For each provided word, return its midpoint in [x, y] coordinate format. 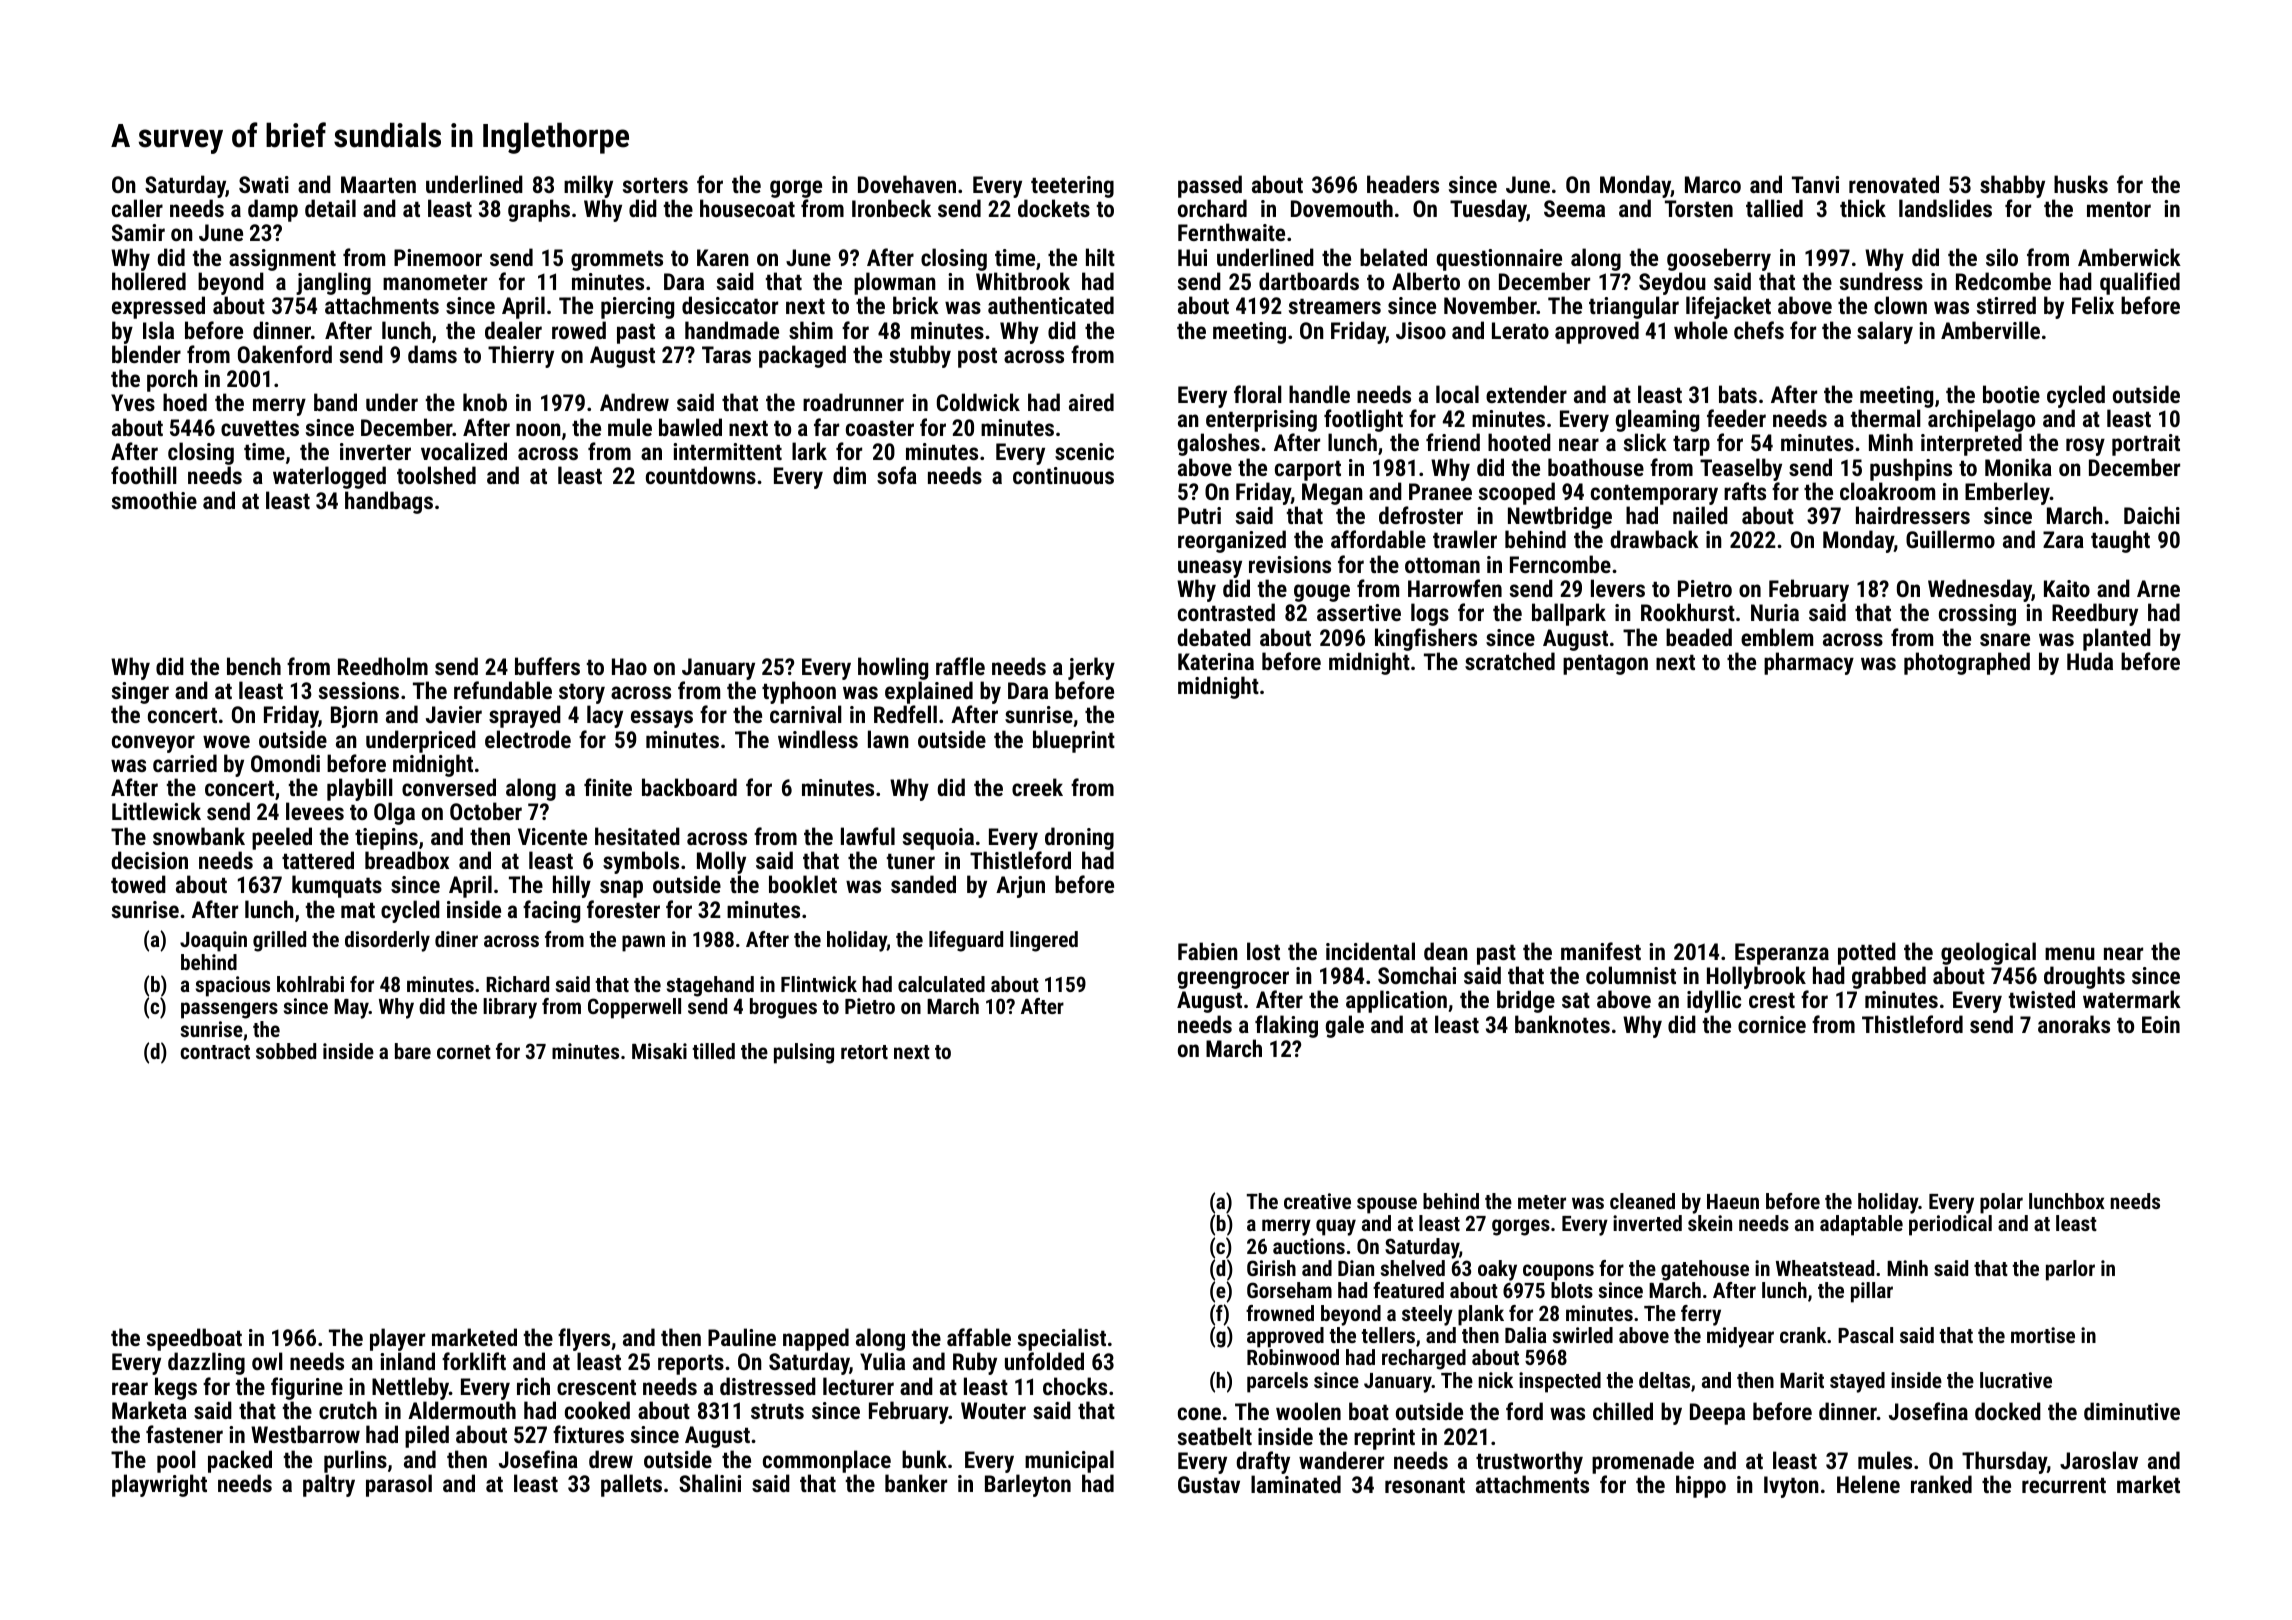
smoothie [154, 500]
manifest [1601, 951]
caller [137, 208]
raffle [960, 666]
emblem [1777, 637]
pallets [631, 1485]
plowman [895, 283]
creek [1037, 787]
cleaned [1642, 1201]
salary [1885, 332]
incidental [1370, 951]
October [486, 811]
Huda [2090, 661]
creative [1317, 1201]
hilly [572, 886]
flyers [584, 1340]
